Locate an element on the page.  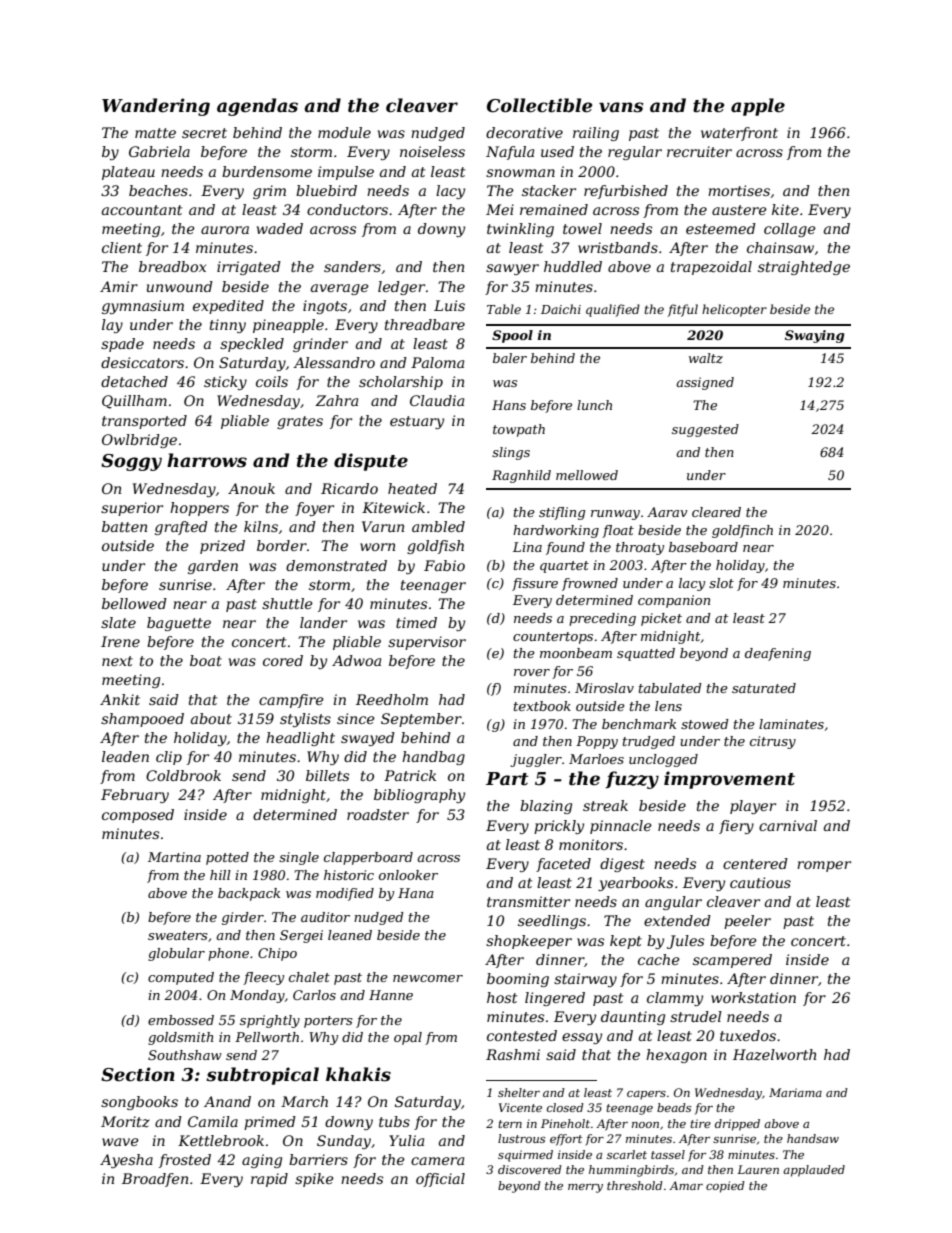
carnival is located at coordinates (788, 825).
